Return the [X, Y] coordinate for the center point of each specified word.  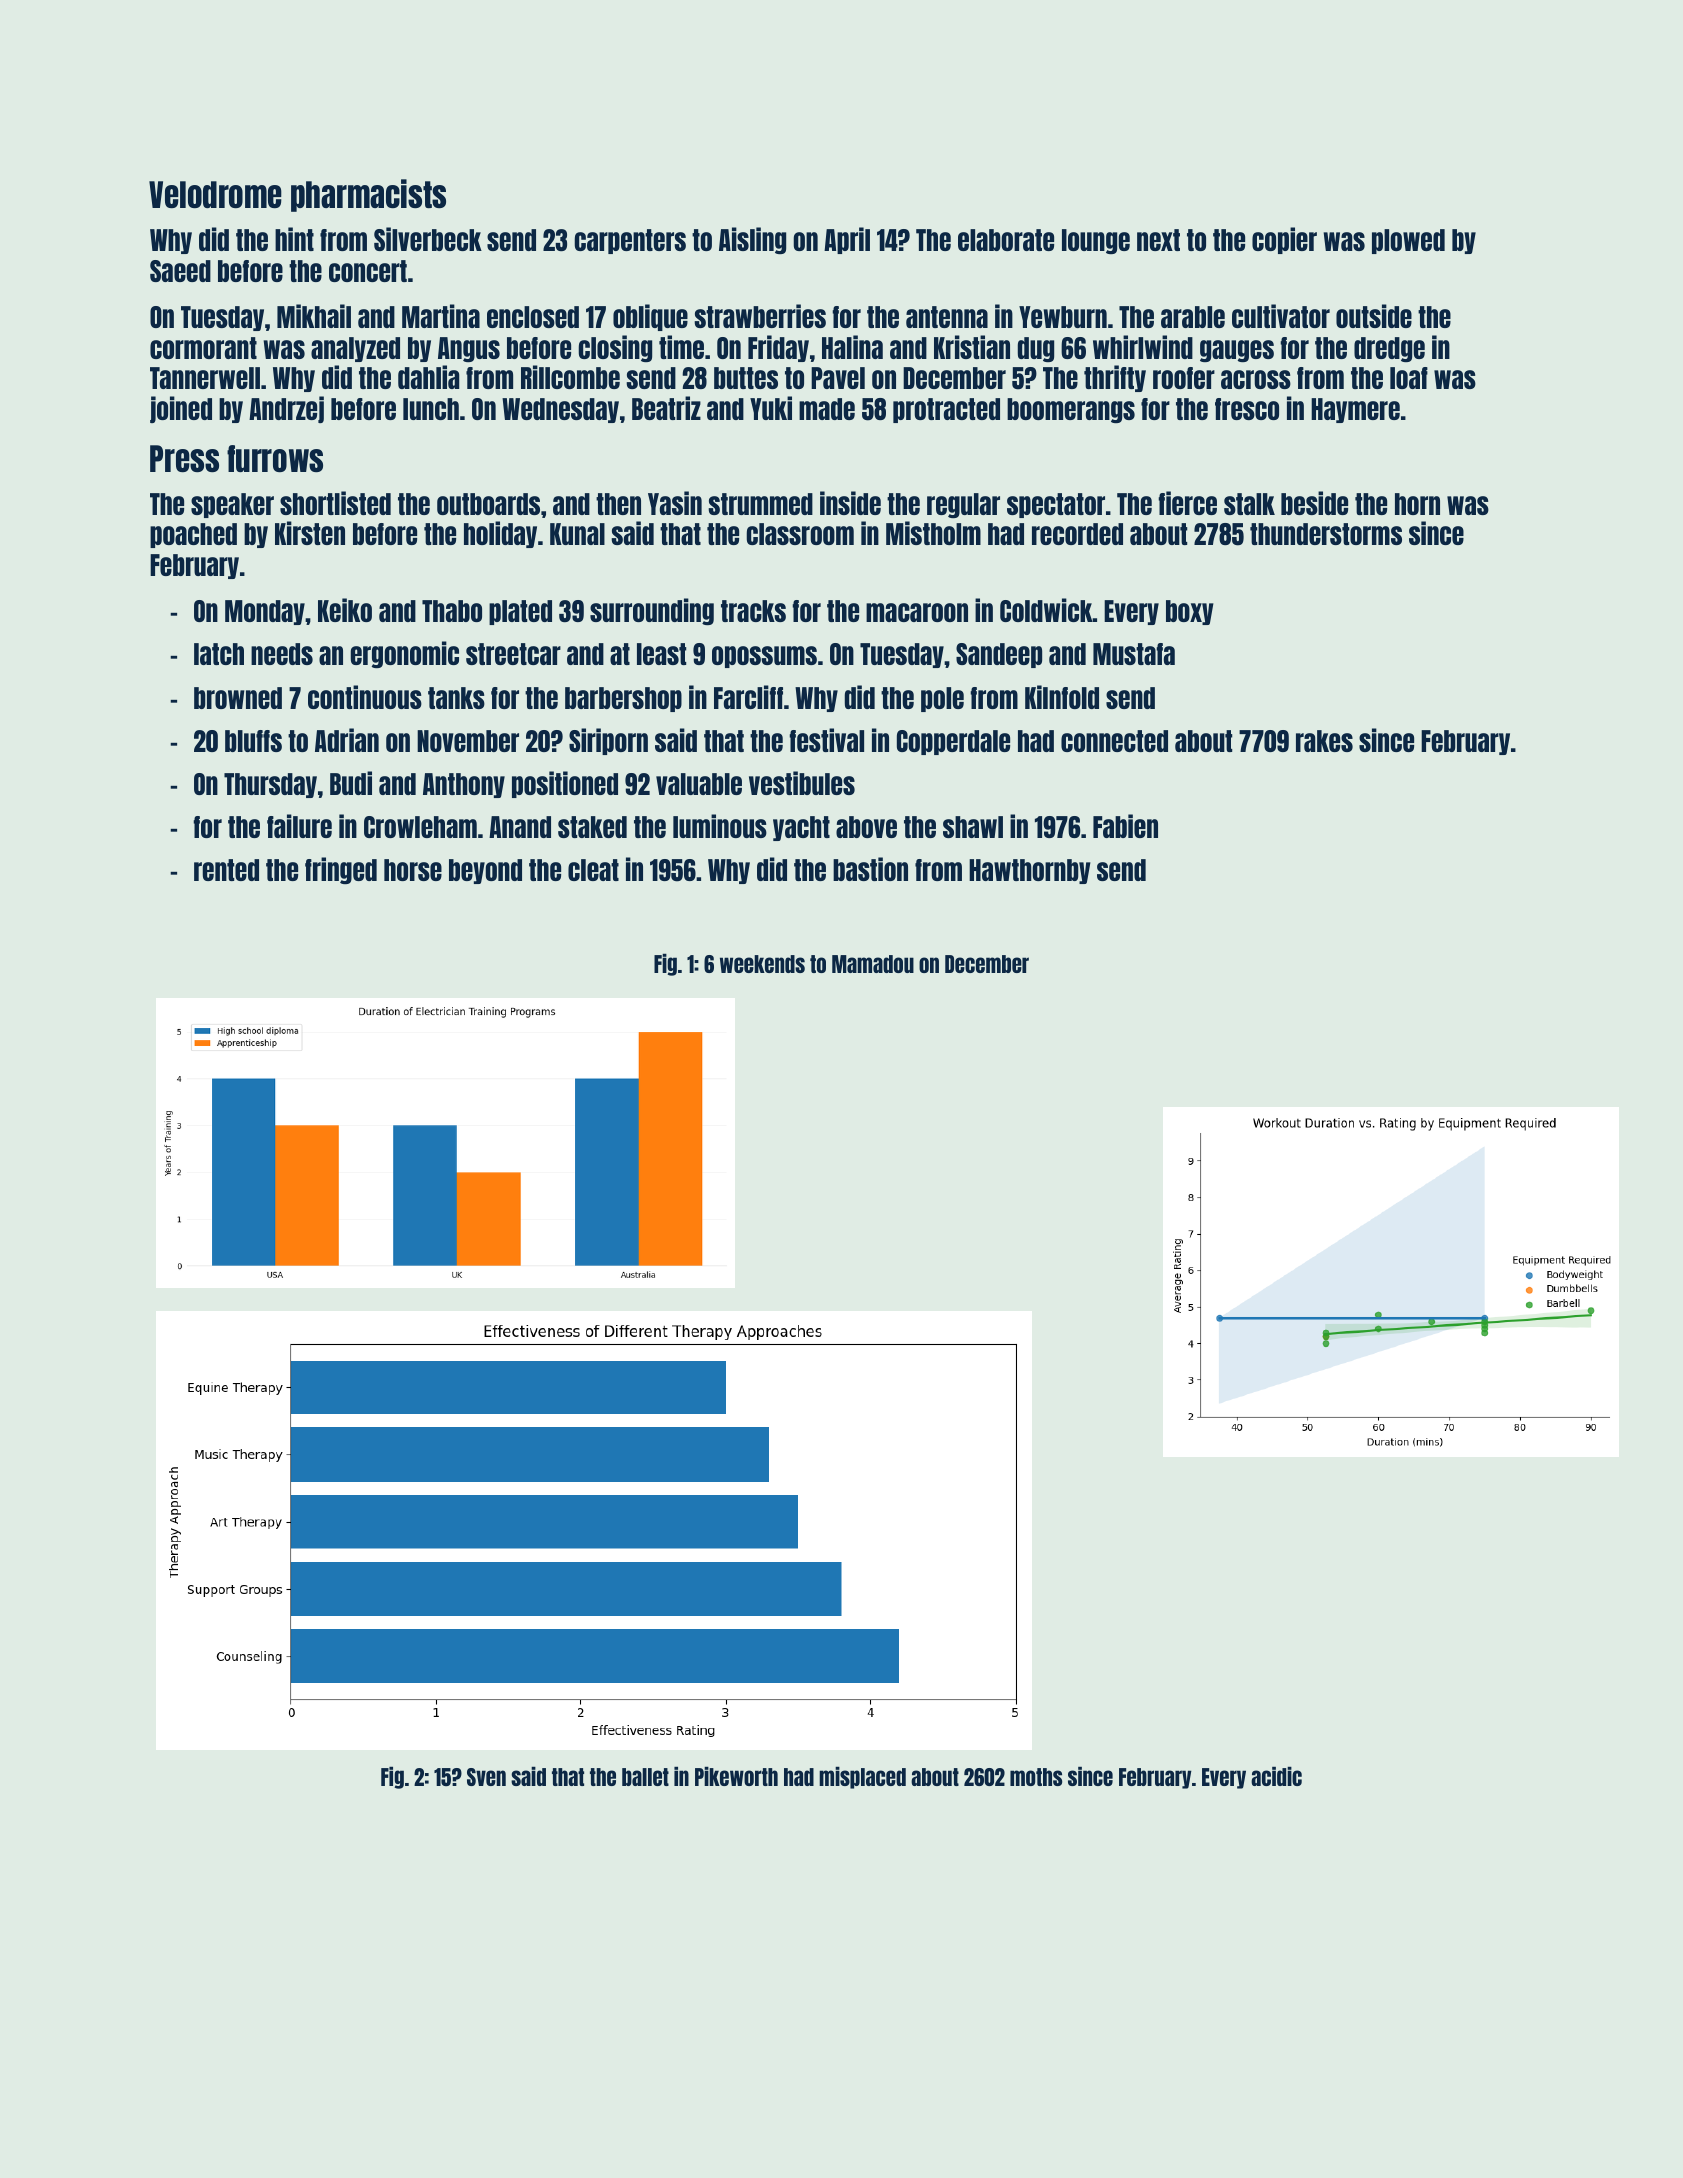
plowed [1408, 241]
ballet [645, 1777]
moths [1036, 1777]
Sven [486, 1777]
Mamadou [873, 964]
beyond [485, 871]
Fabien [1125, 826]
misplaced [862, 1778]
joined [181, 409]
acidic [1276, 1776]
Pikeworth [736, 1776]
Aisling [752, 240]
